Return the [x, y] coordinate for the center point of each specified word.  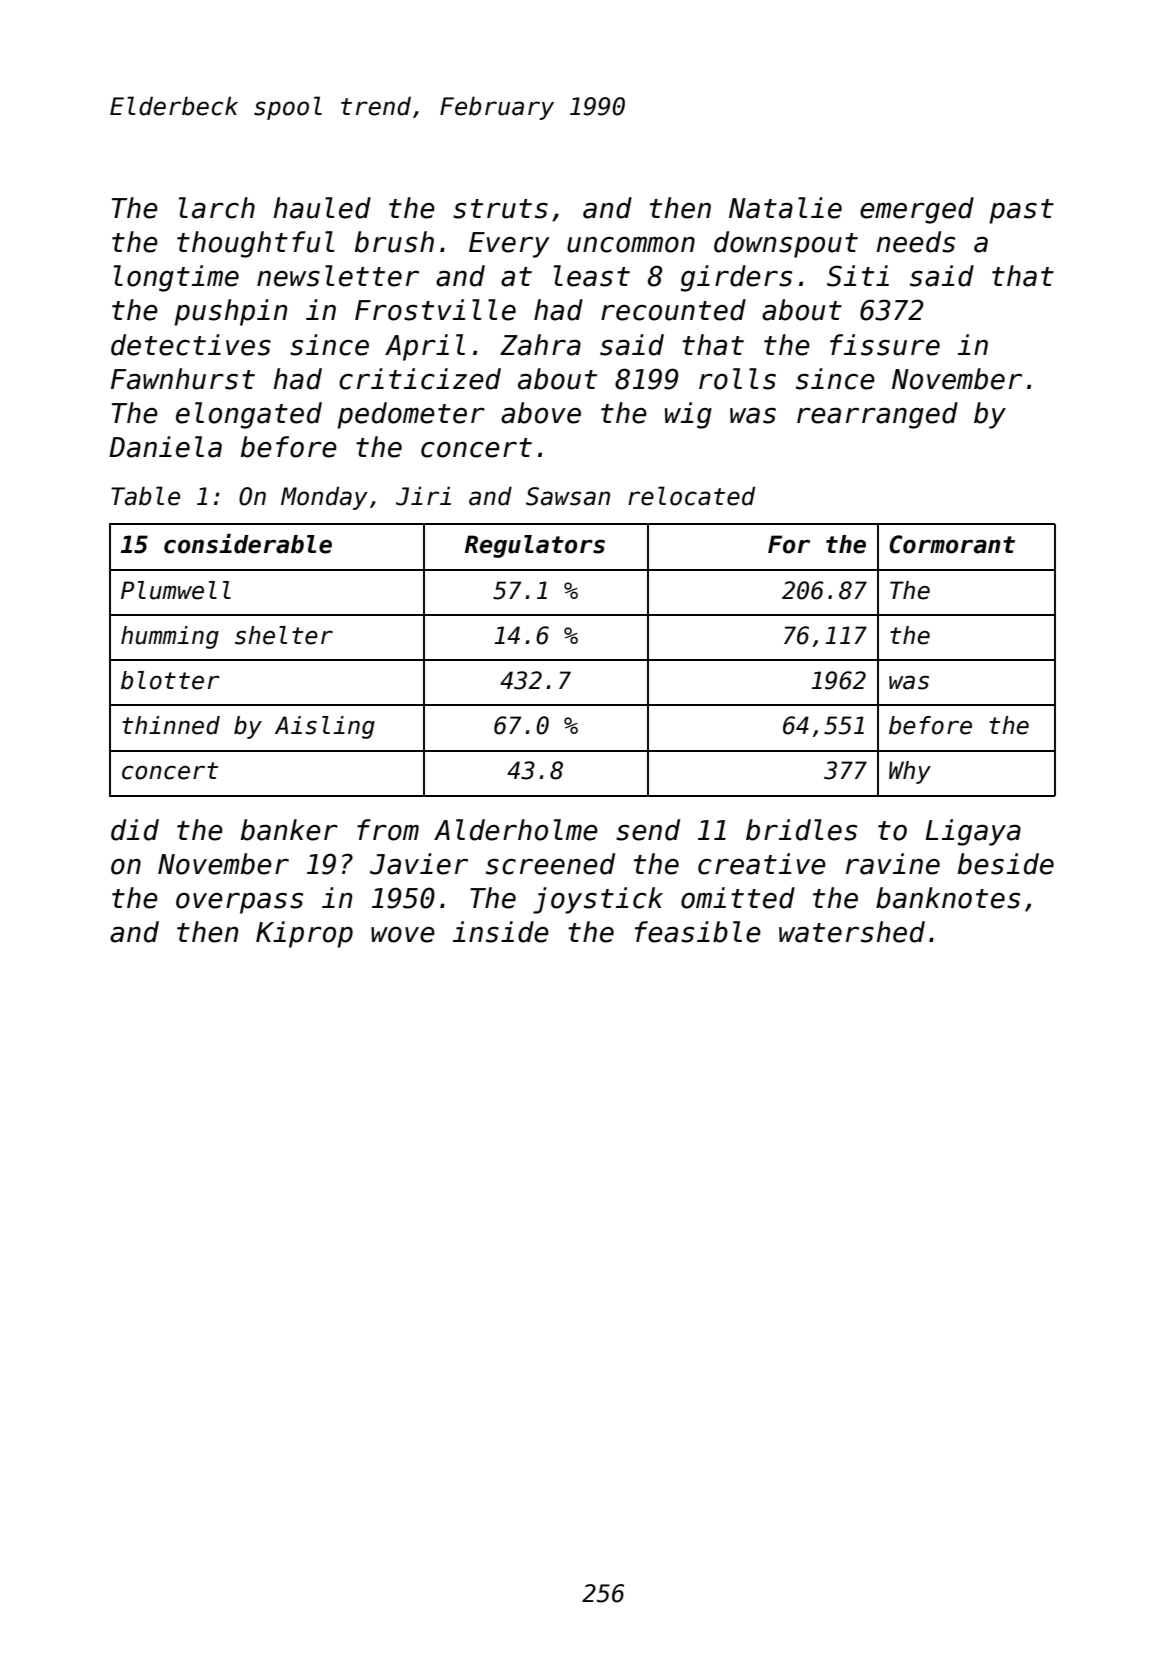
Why [910, 772]
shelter [284, 635]
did [135, 830]
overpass [239, 903]
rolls [737, 379]
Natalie [785, 208]
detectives [191, 345]
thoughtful [255, 244]
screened [550, 864]
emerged [917, 210]
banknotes [948, 898]
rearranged [877, 415]
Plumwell [176, 590]
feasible [698, 932]
